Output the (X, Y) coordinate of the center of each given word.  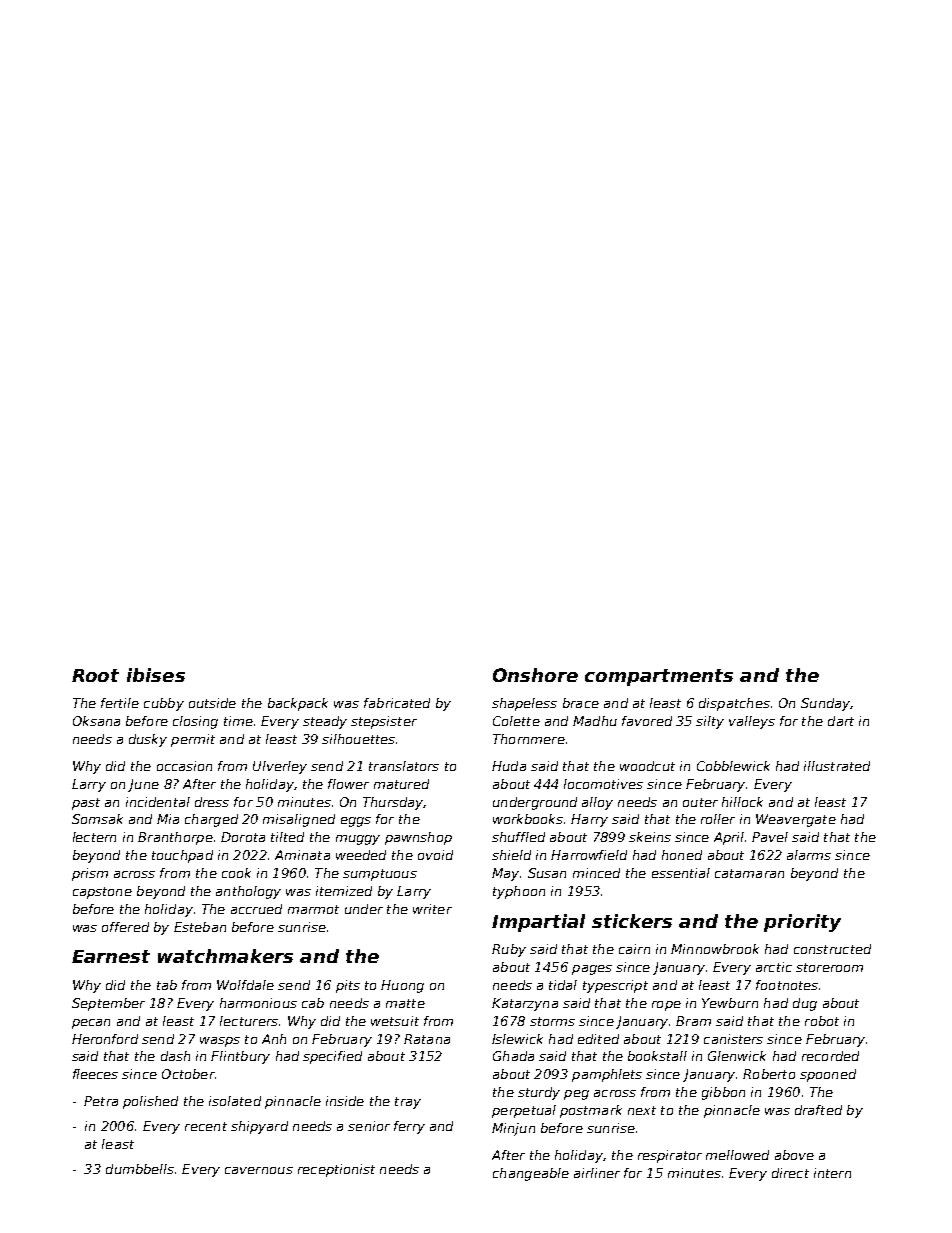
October (188, 1074)
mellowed (737, 1155)
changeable (531, 1174)
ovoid (435, 855)
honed (682, 855)
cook (236, 873)
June (143, 785)
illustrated (837, 766)
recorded (830, 1056)
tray (408, 1103)
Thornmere (529, 739)
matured (401, 784)
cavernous (259, 1170)
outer (700, 802)
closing (195, 722)
